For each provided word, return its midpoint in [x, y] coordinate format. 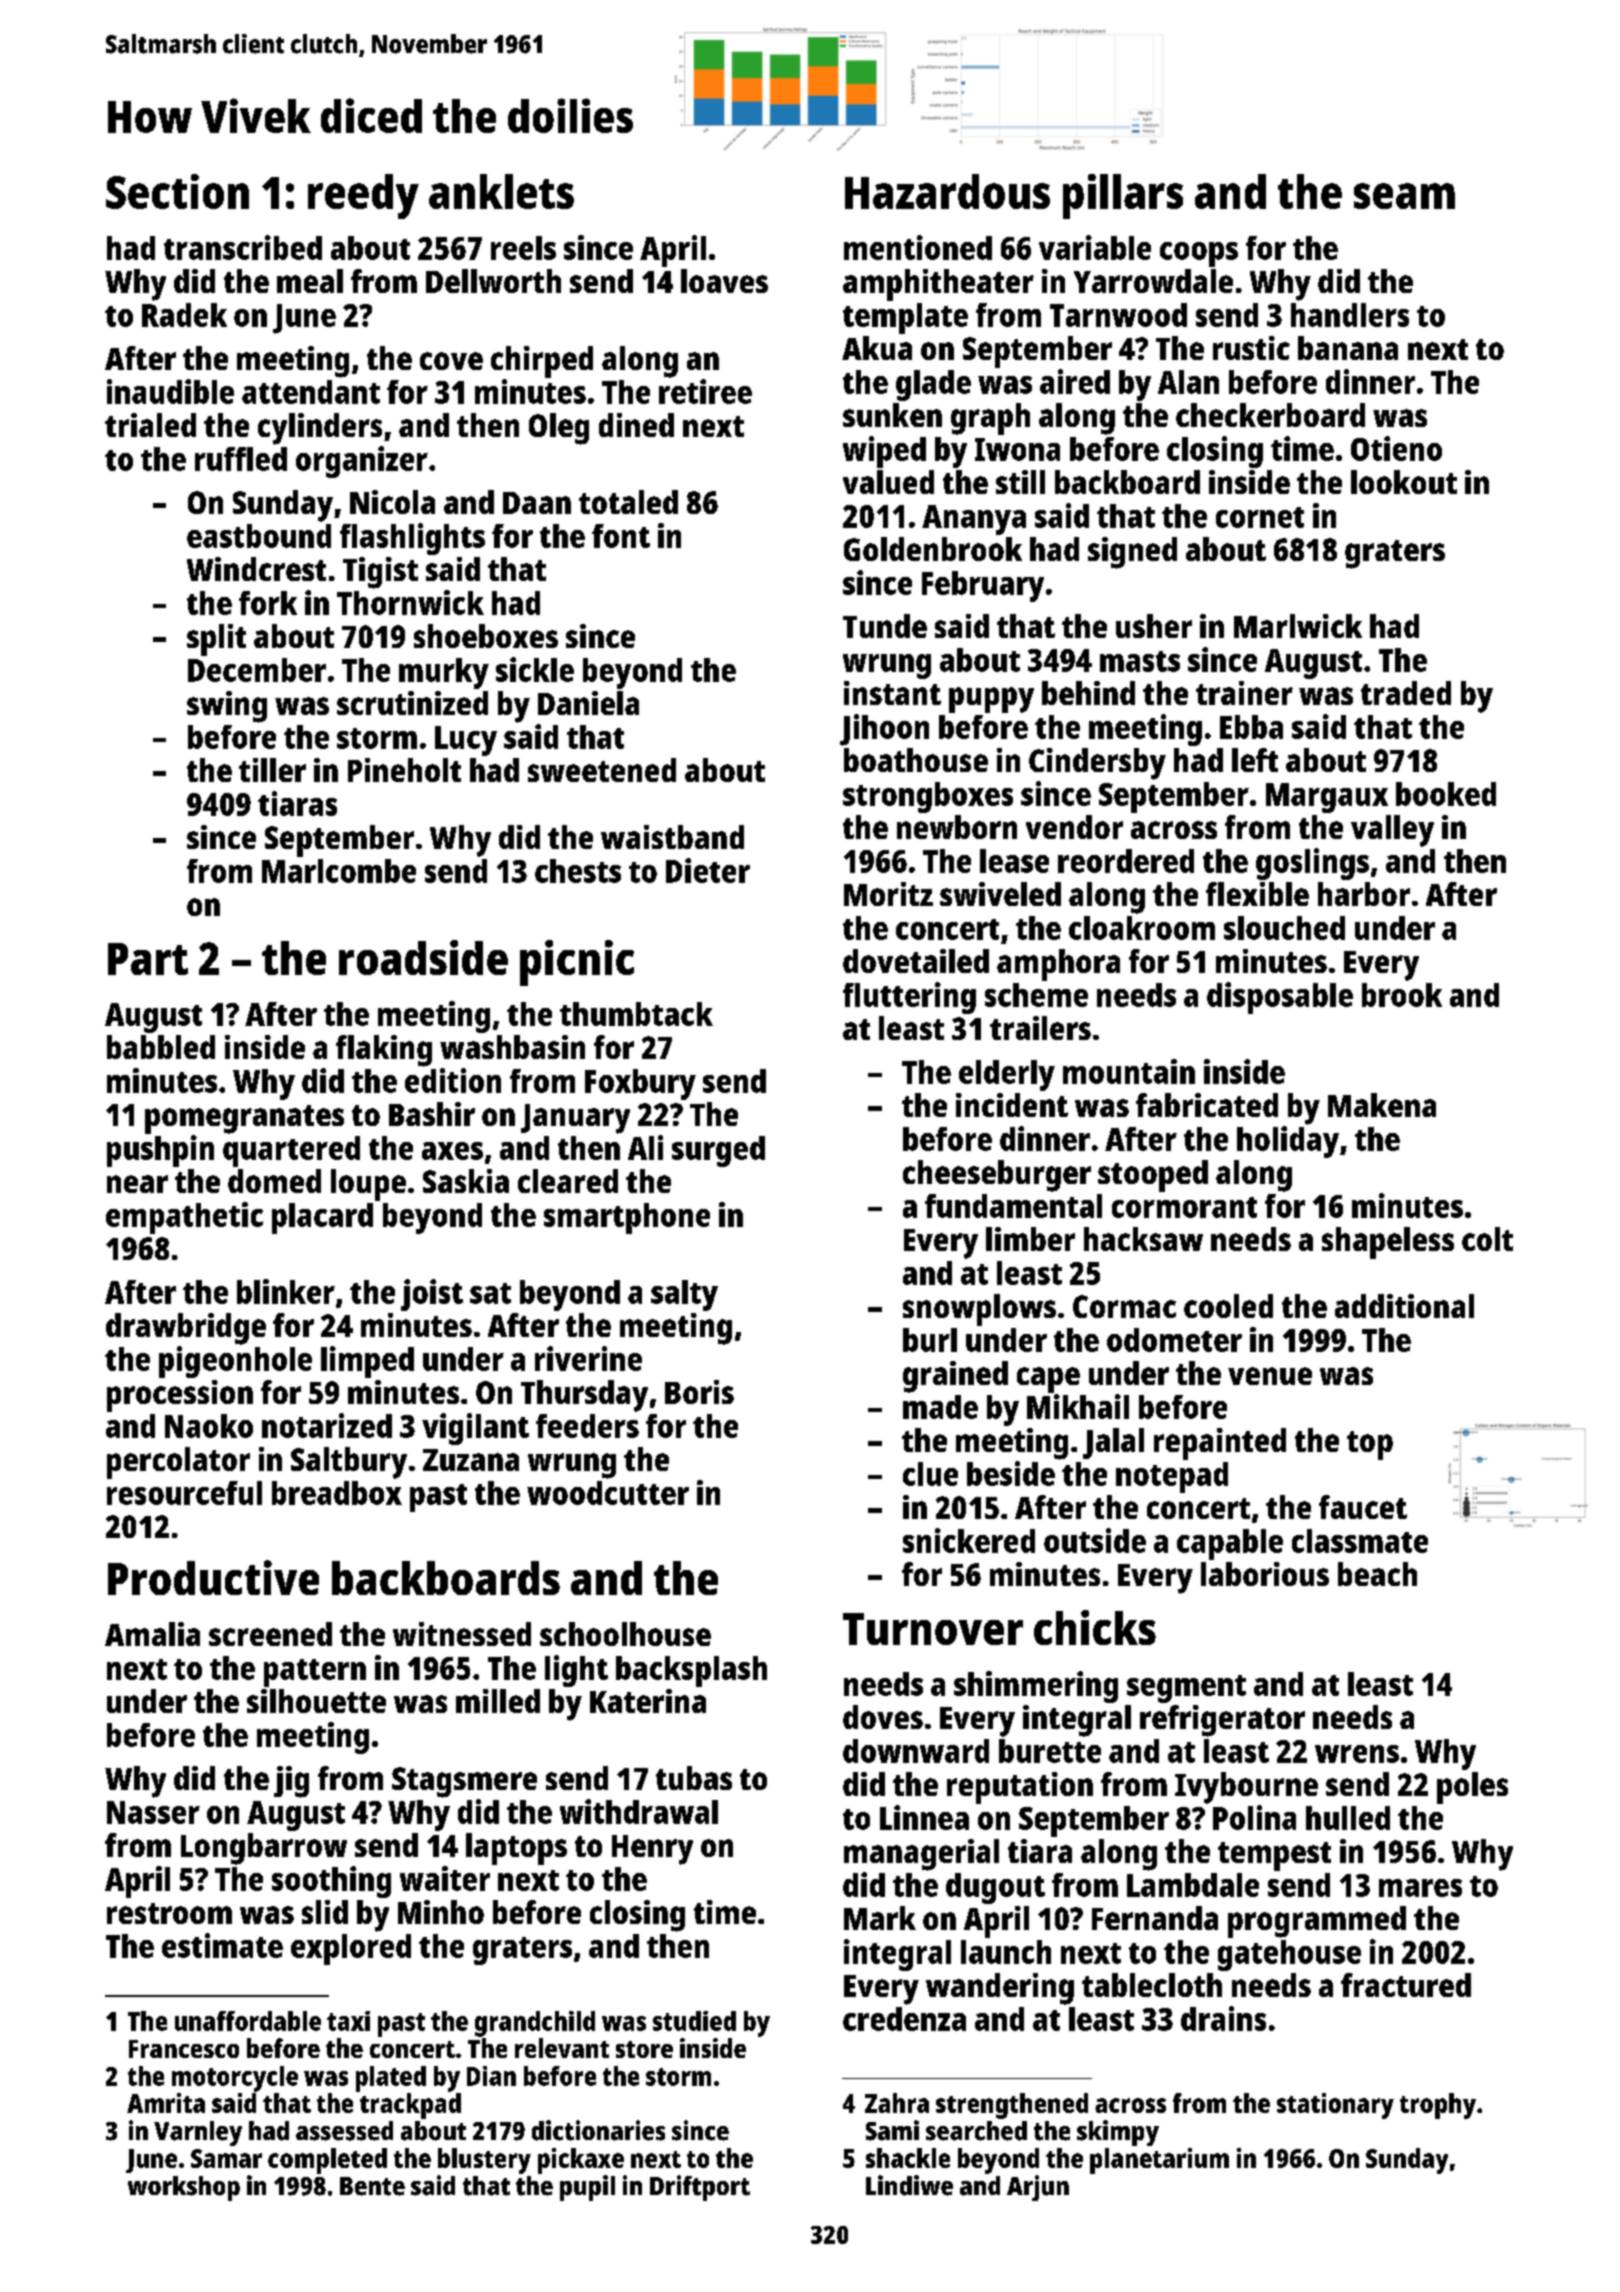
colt [1487, 1239]
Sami [892, 2130]
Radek [184, 315]
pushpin [160, 1151]
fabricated [1207, 1105]
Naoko [209, 1426]
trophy [1438, 2106]
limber [1030, 1239]
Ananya [974, 520]
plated [391, 2079]
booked [1446, 794]
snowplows [979, 1310]
